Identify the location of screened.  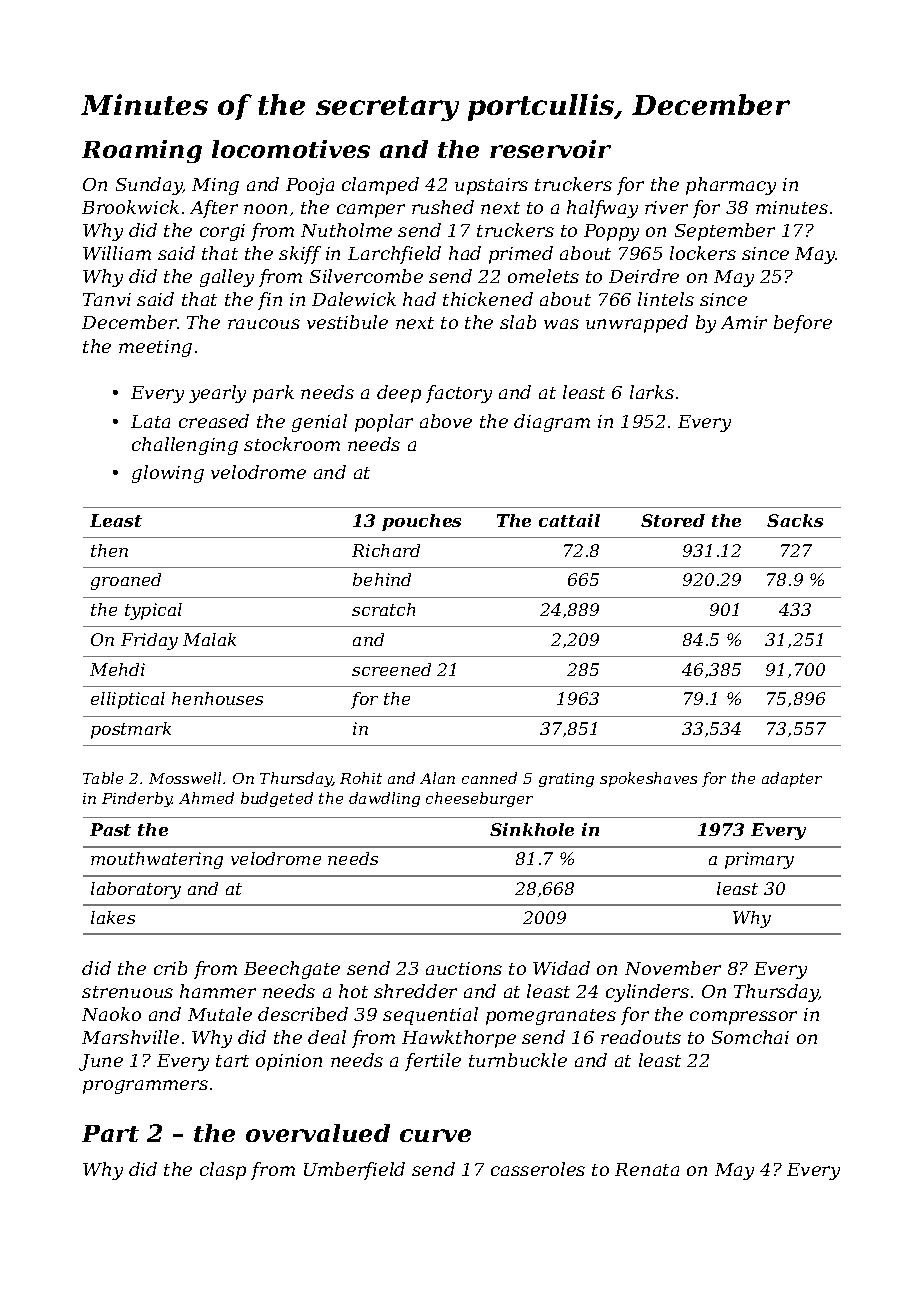
(391, 669).
